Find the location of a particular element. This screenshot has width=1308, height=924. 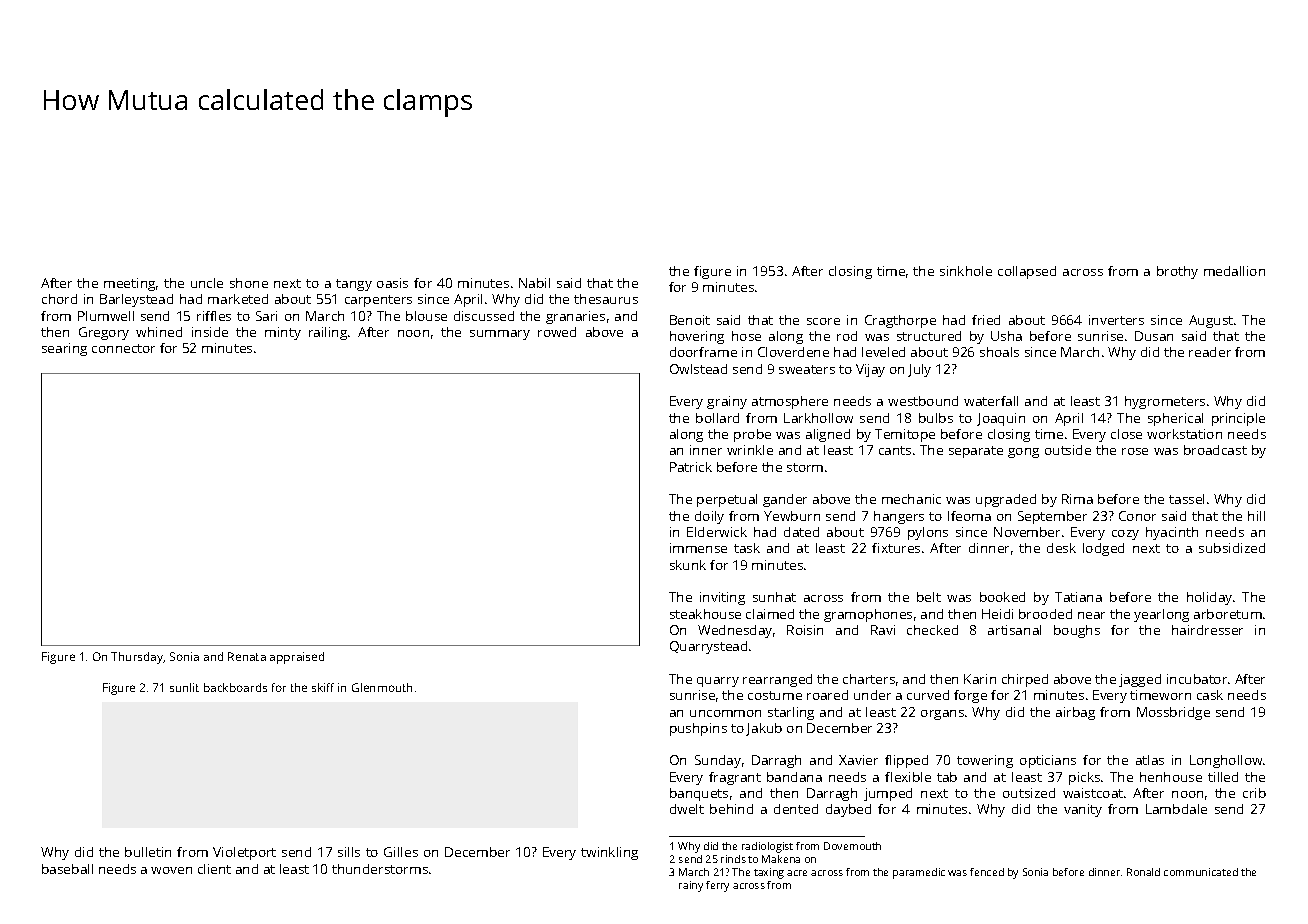

connector is located at coordinates (123, 348).
